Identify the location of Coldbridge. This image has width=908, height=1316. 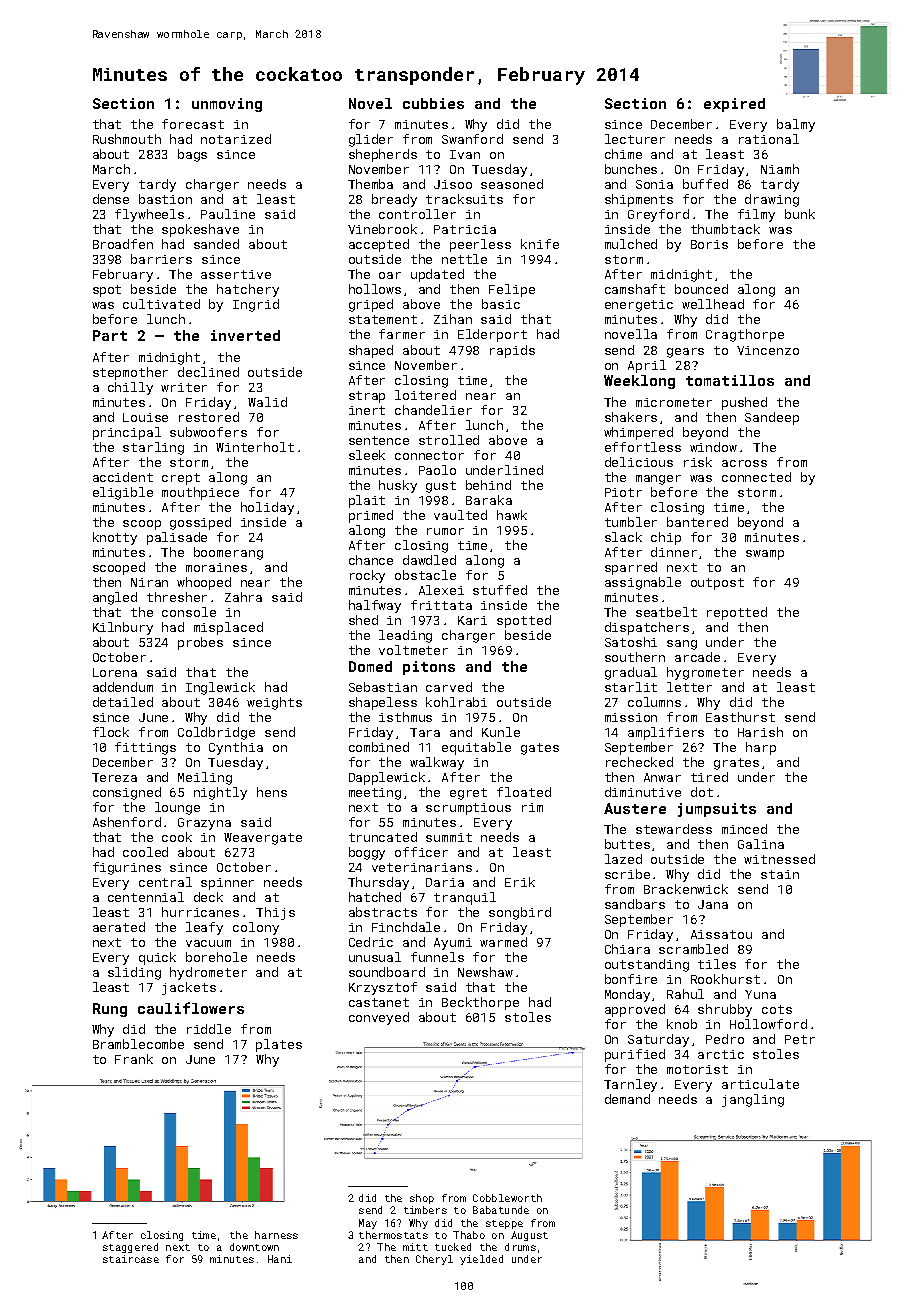
(216, 733).
